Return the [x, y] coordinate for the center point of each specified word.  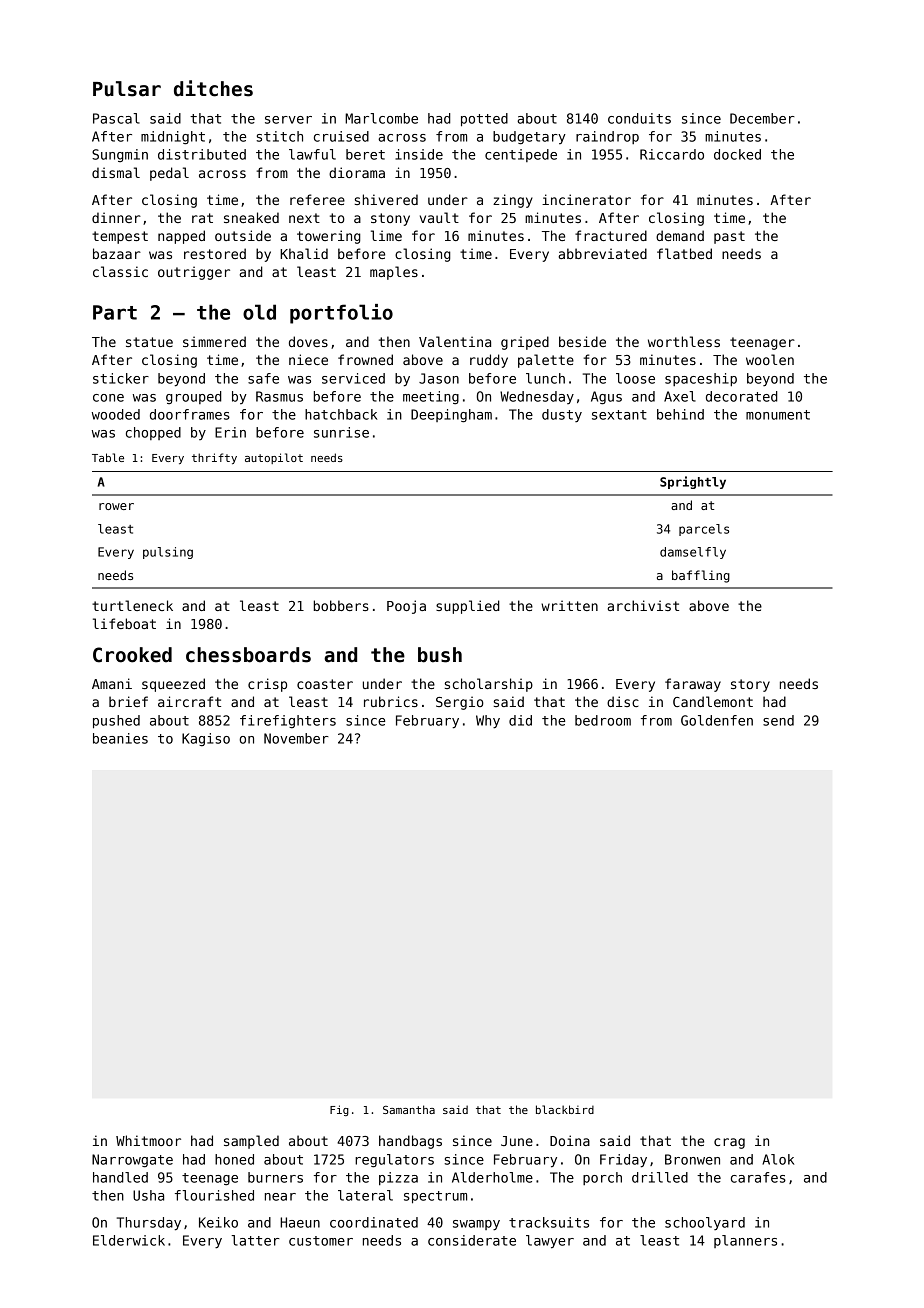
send [778, 720]
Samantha [409, 1109]
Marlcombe [381, 118]
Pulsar [127, 89]
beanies [120, 738]
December [762, 118]
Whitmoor [148, 1140]
